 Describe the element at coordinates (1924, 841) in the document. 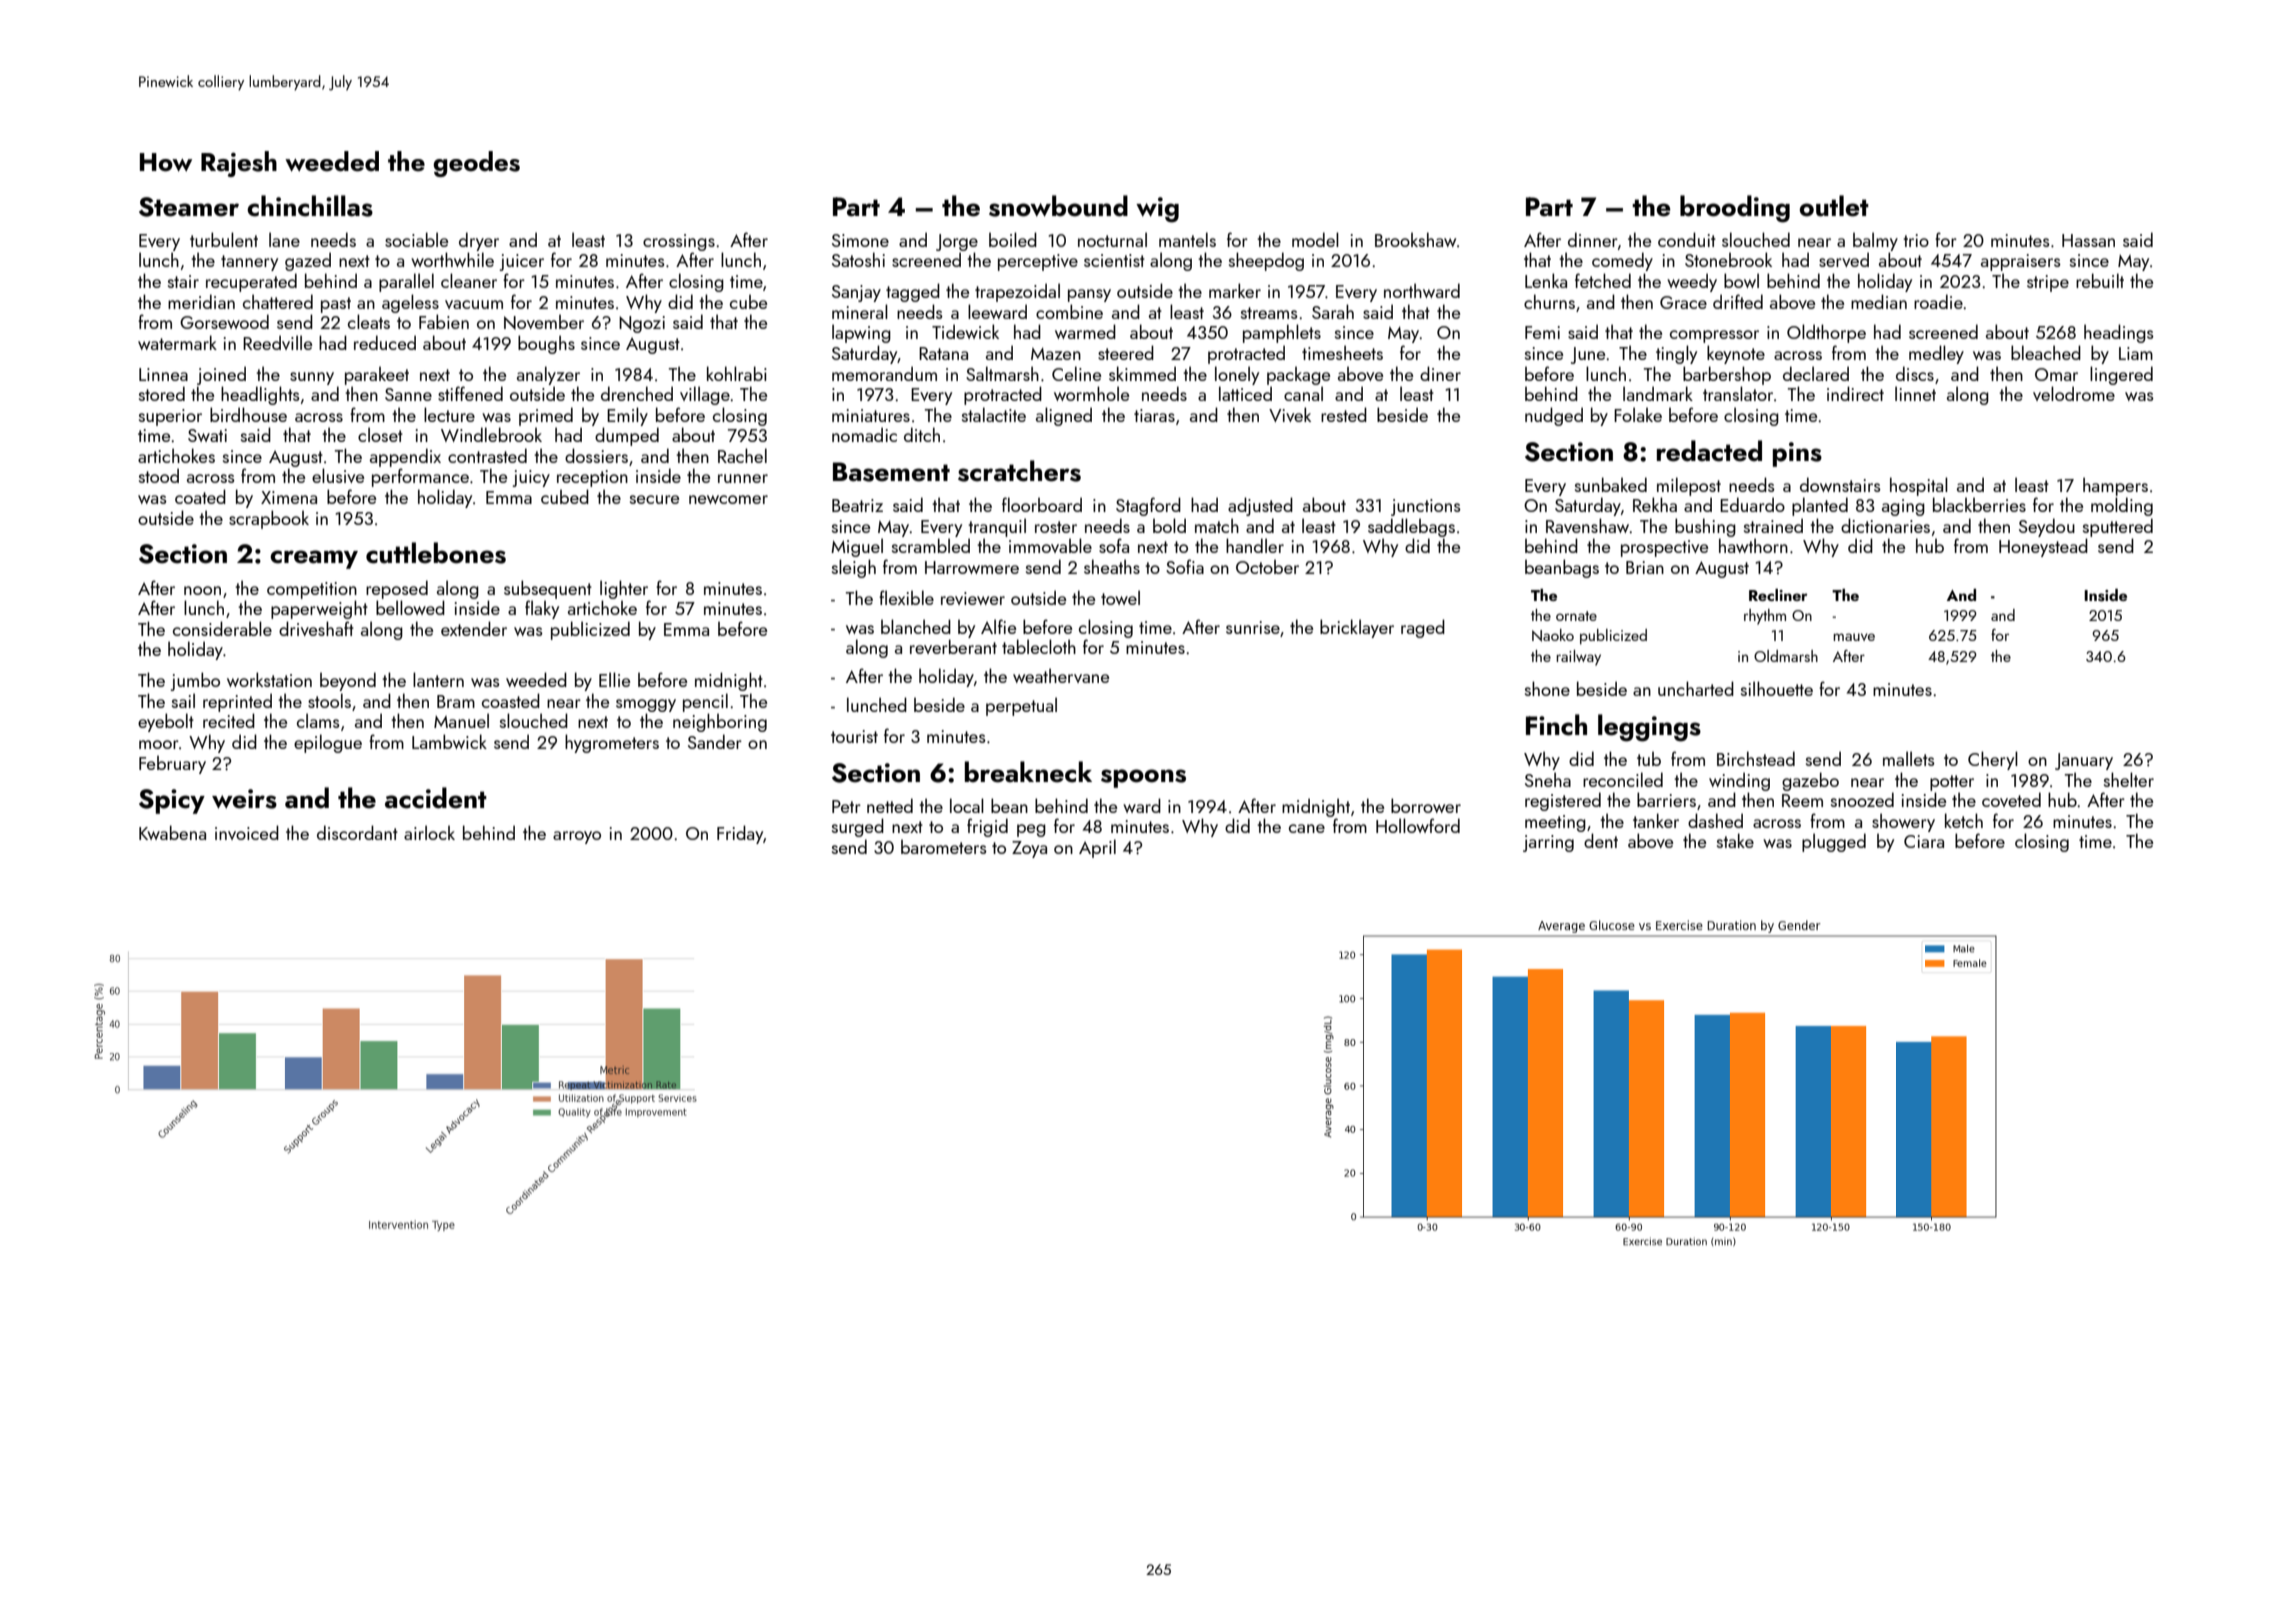

I see `Ciara` at that location.
